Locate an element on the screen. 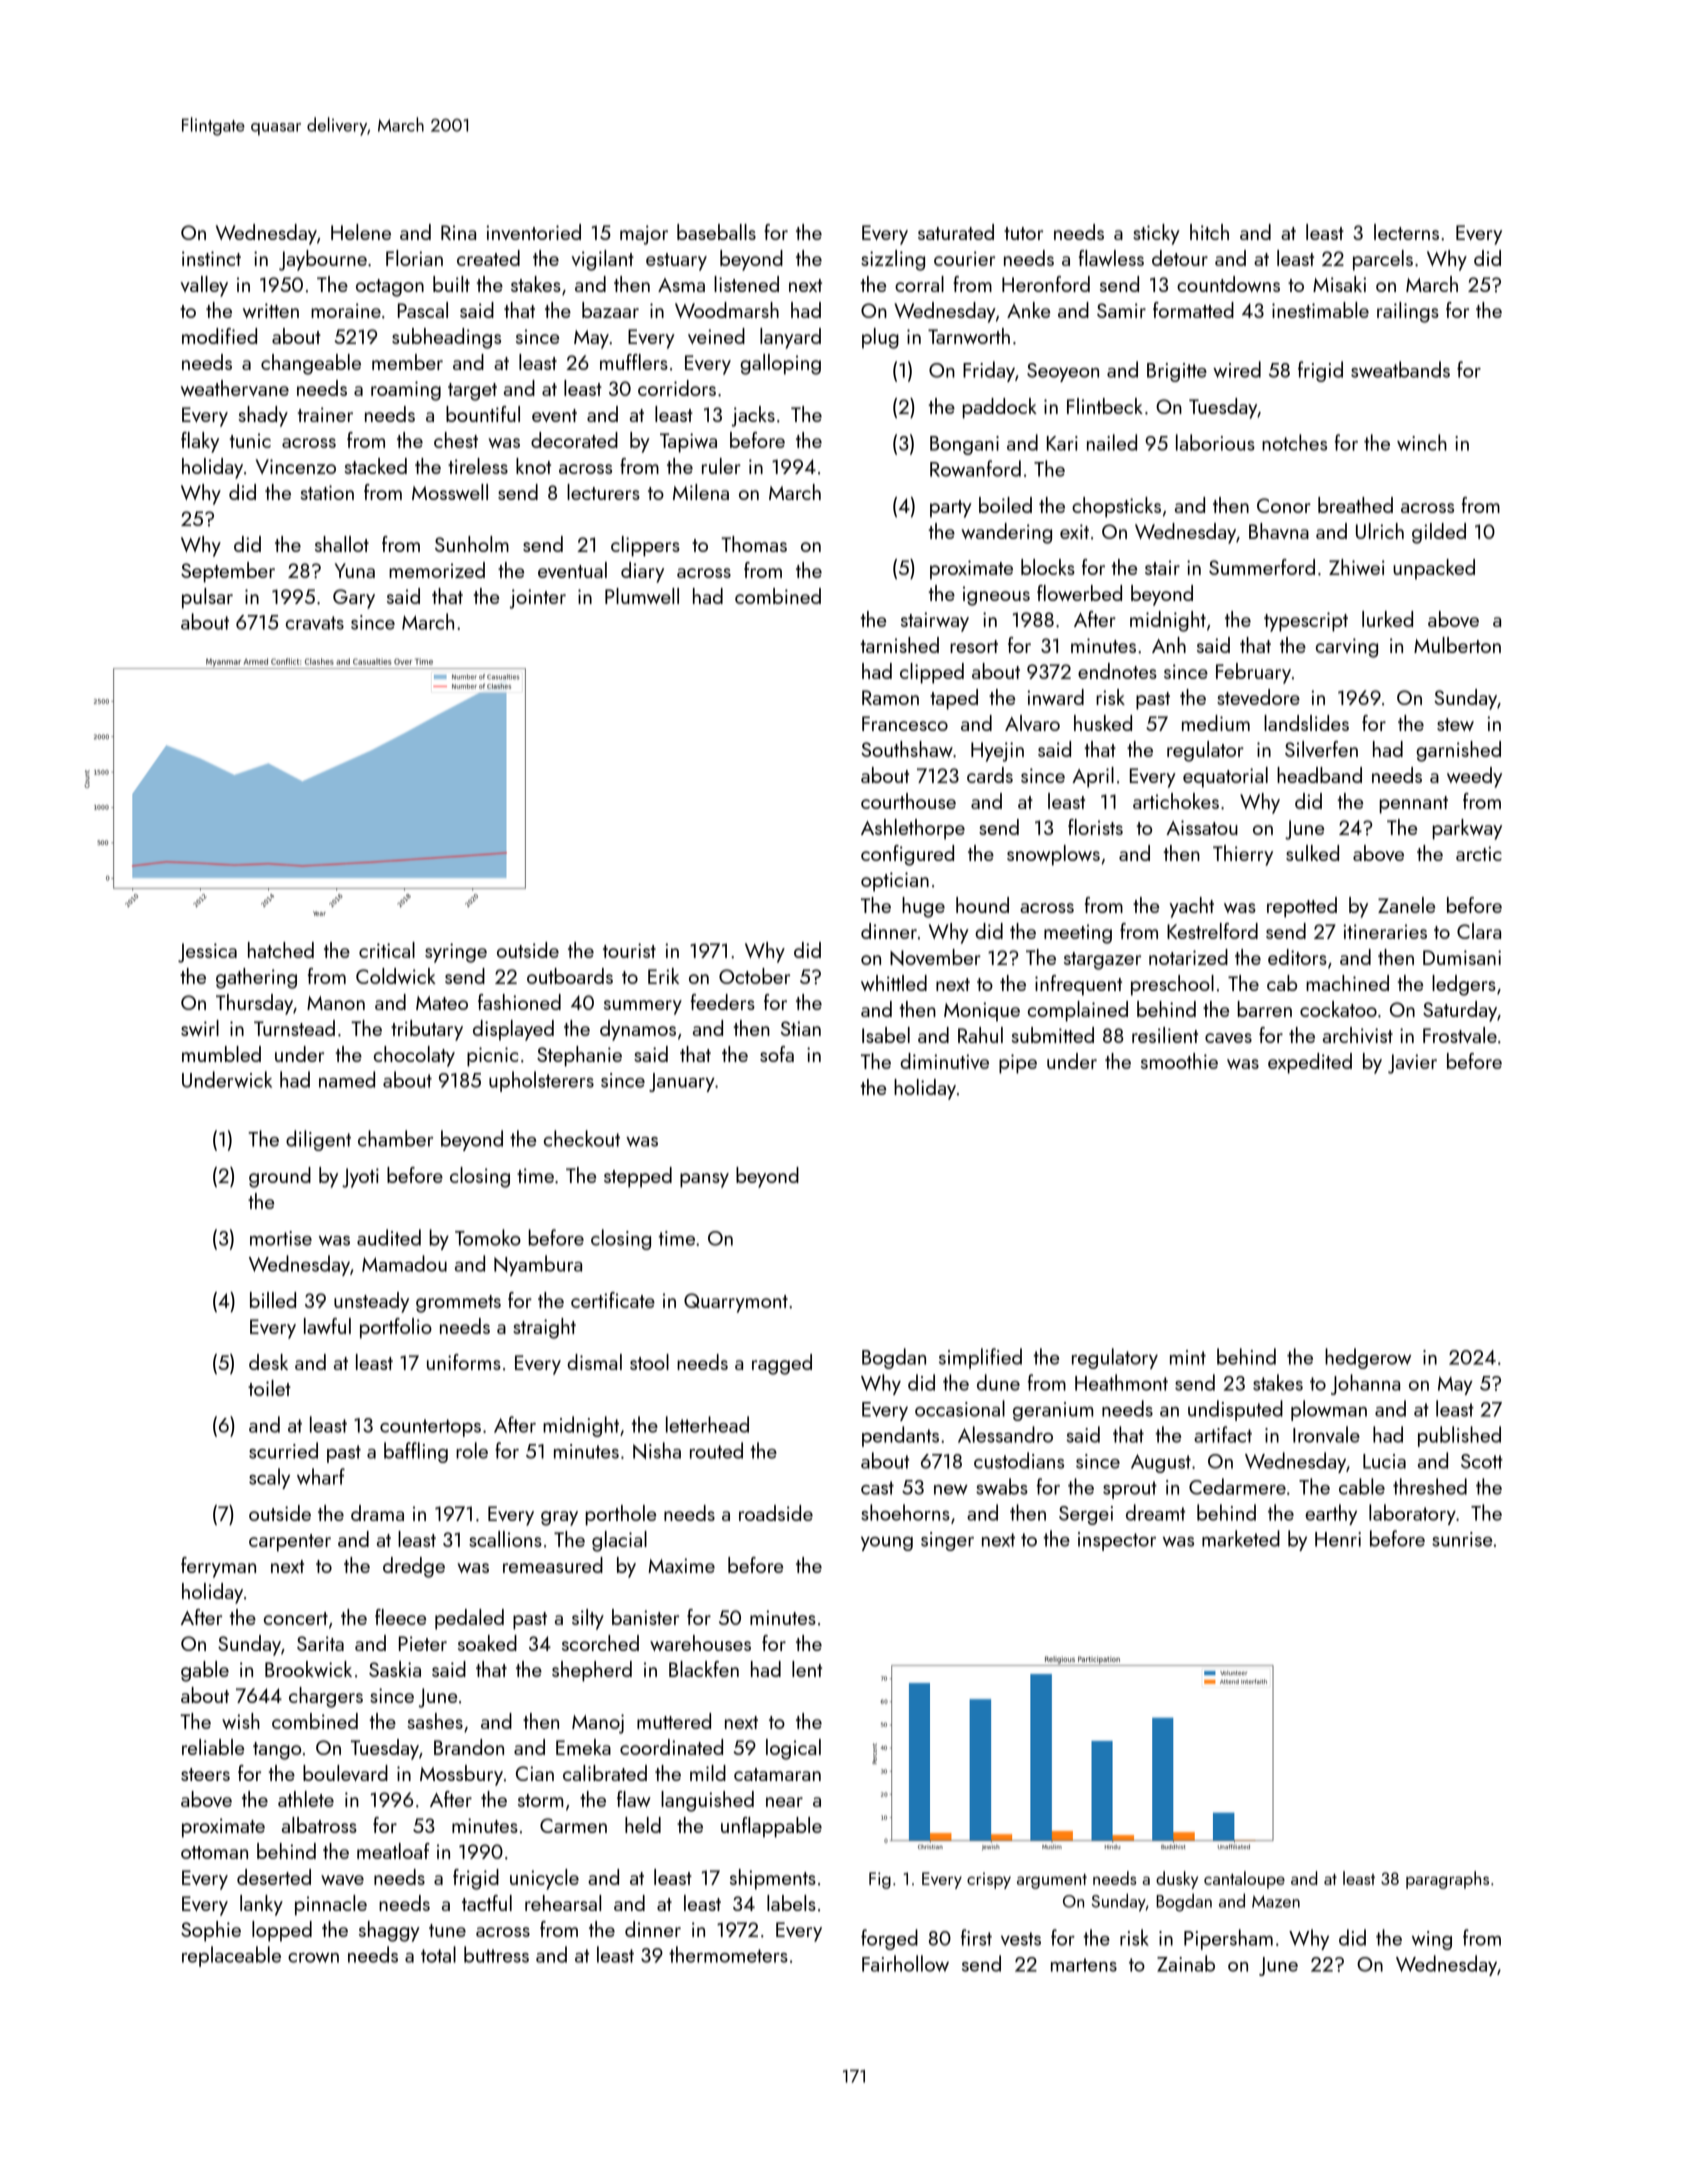 The width and height of the screenshot is (1683, 2178). uniforms is located at coordinates (464, 1362).
